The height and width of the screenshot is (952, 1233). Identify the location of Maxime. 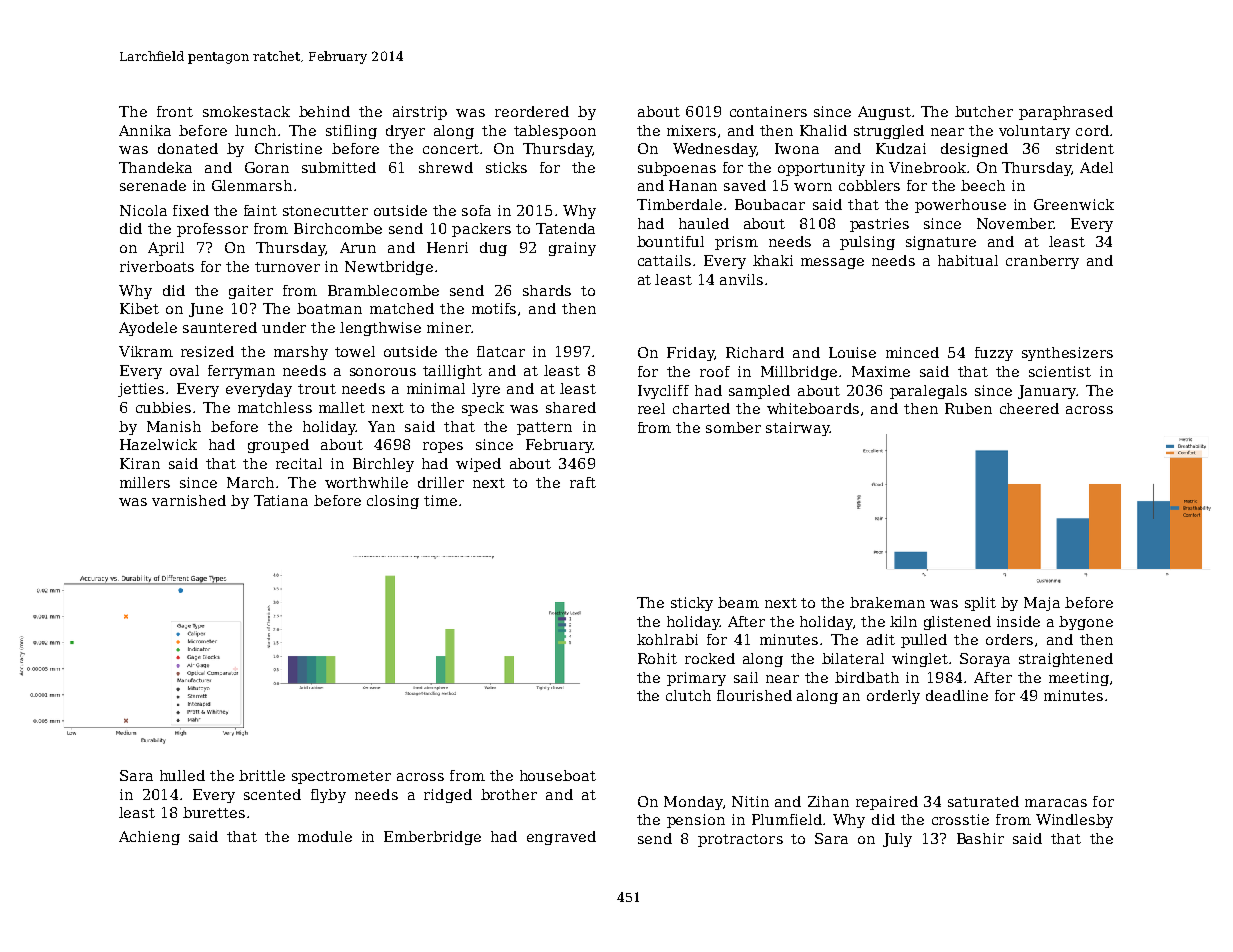
(881, 371).
